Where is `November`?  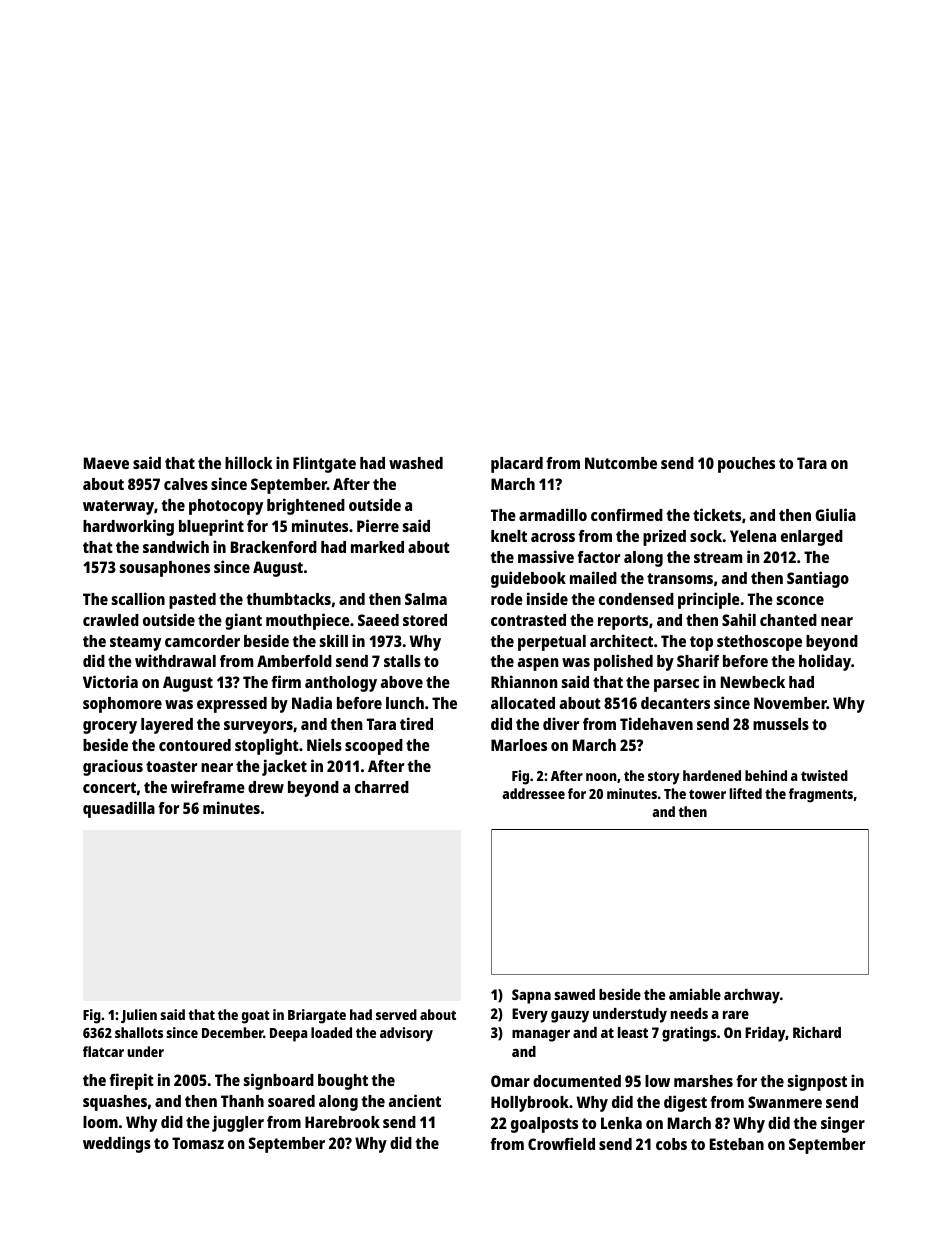 November is located at coordinates (790, 703).
